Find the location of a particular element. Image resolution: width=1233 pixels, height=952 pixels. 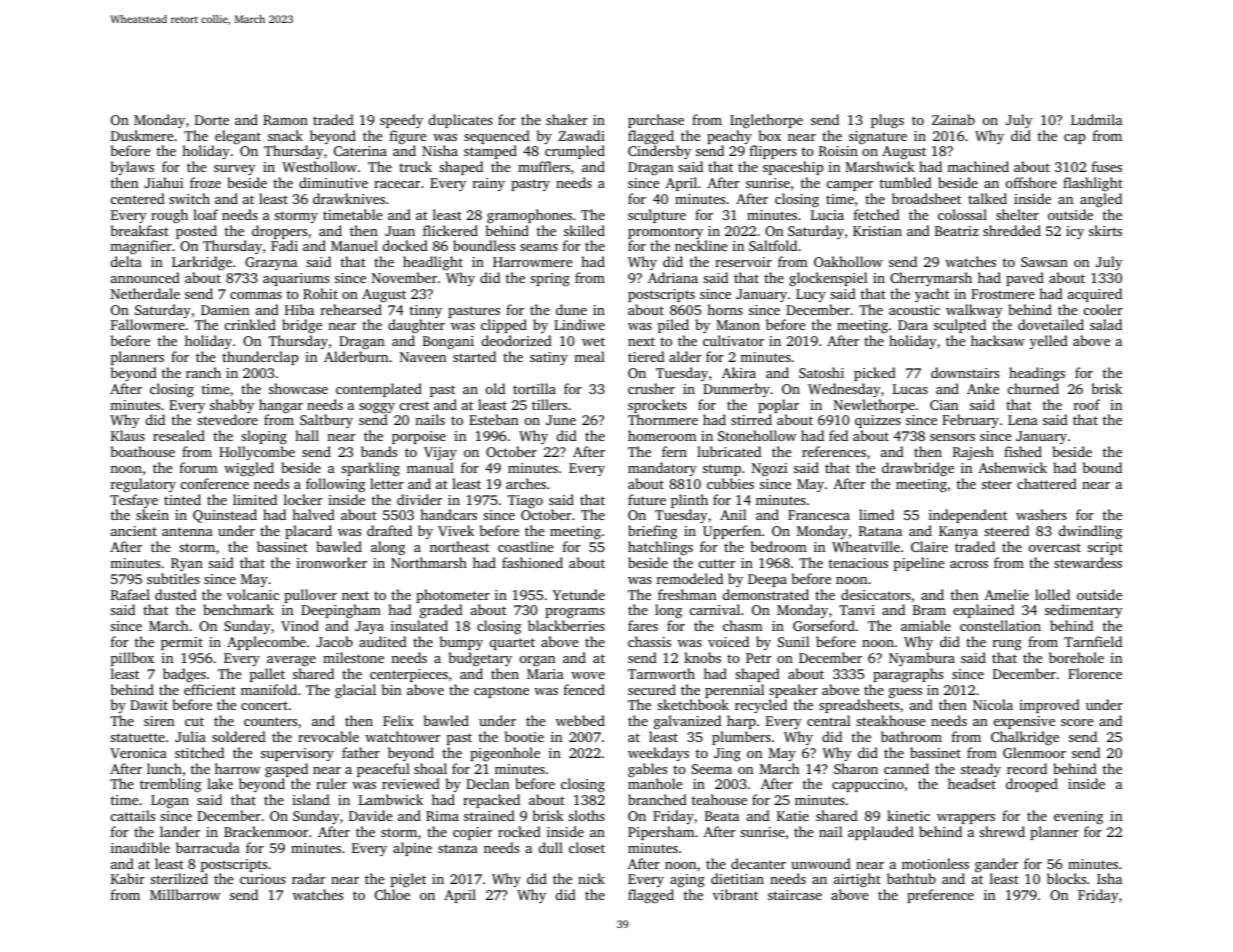

preference is located at coordinates (940, 896).
